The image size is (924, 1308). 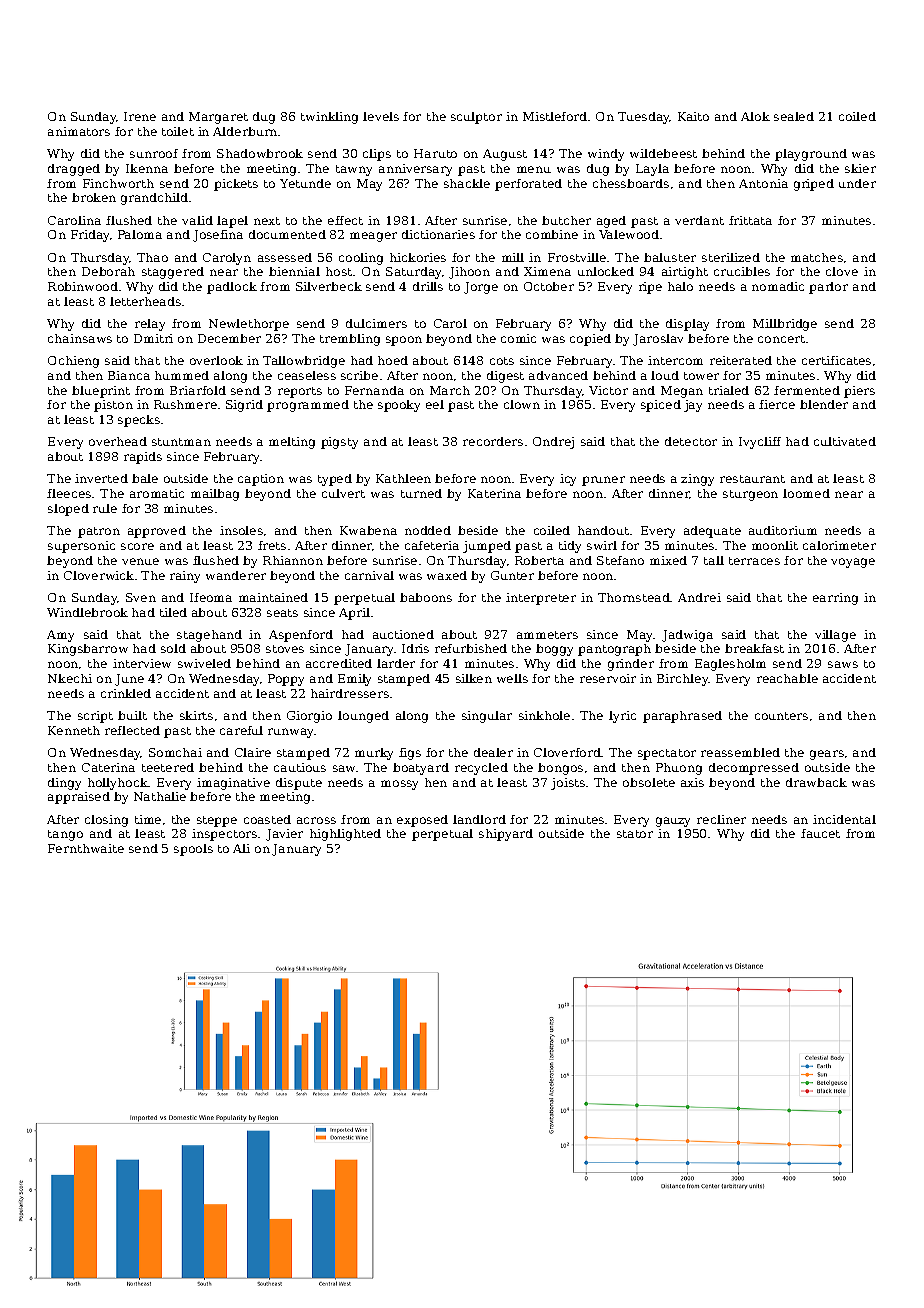 I want to click on Alderburn, so click(x=245, y=131).
